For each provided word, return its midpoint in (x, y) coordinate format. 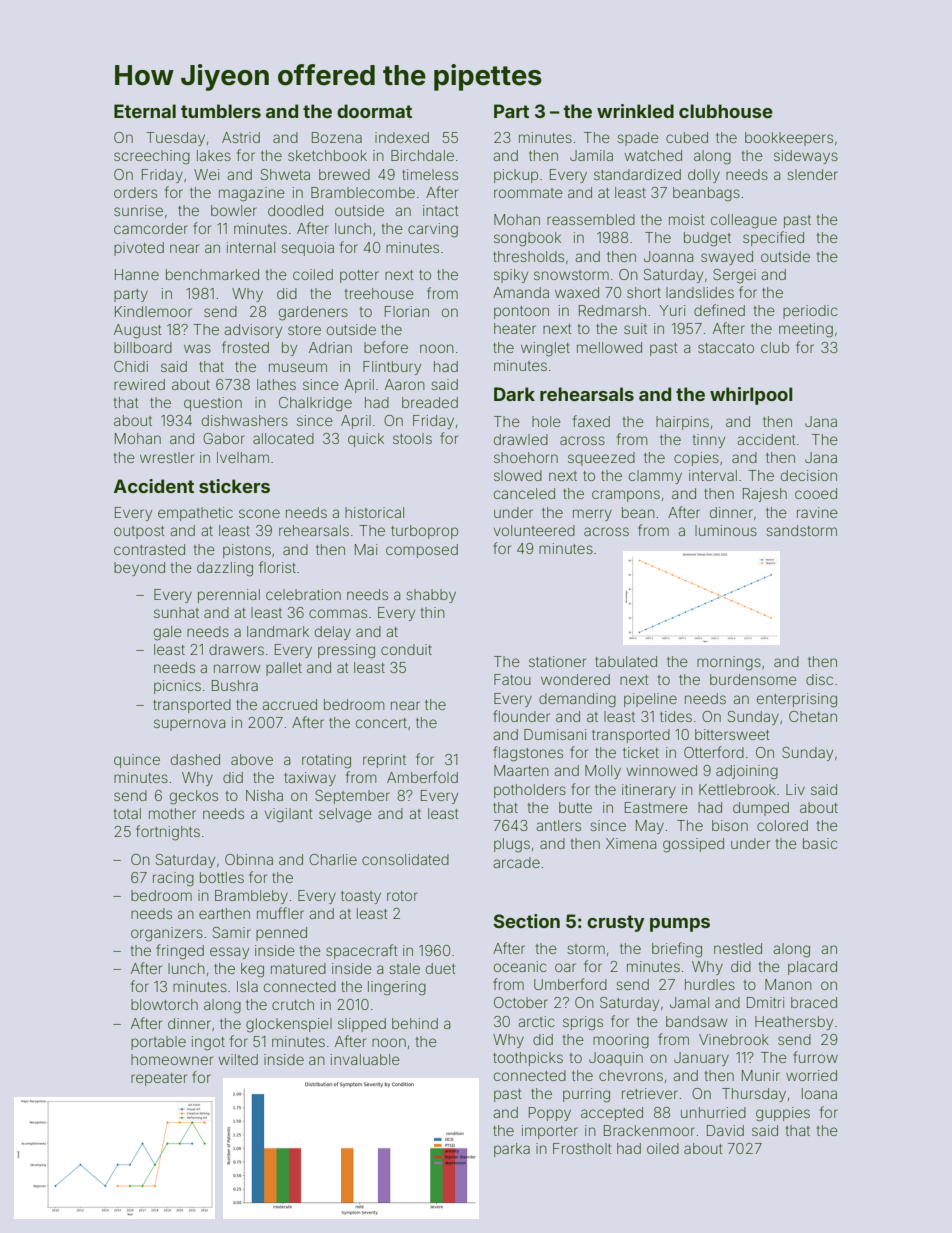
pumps (680, 925)
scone (259, 513)
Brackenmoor (649, 1130)
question (213, 404)
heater (515, 328)
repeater (159, 1079)
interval (713, 475)
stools (412, 438)
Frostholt (582, 1148)
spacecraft (362, 951)
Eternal (145, 111)
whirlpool (751, 396)
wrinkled (635, 111)
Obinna (249, 859)
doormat (374, 111)
